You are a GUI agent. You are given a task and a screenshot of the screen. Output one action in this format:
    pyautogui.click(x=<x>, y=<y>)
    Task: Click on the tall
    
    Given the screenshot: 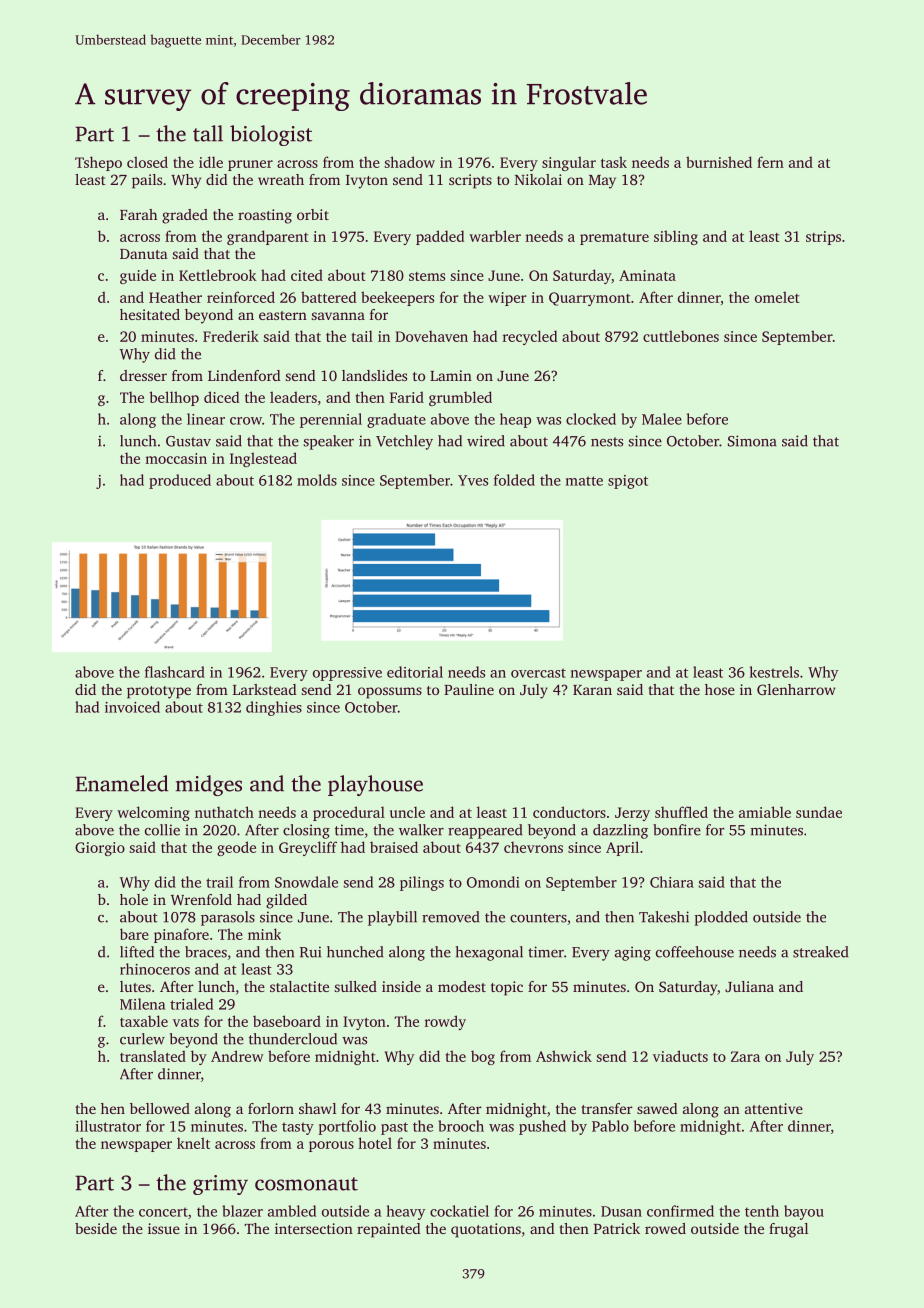 What is the action you would take?
    pyautogui.click(x=208, y=133)
